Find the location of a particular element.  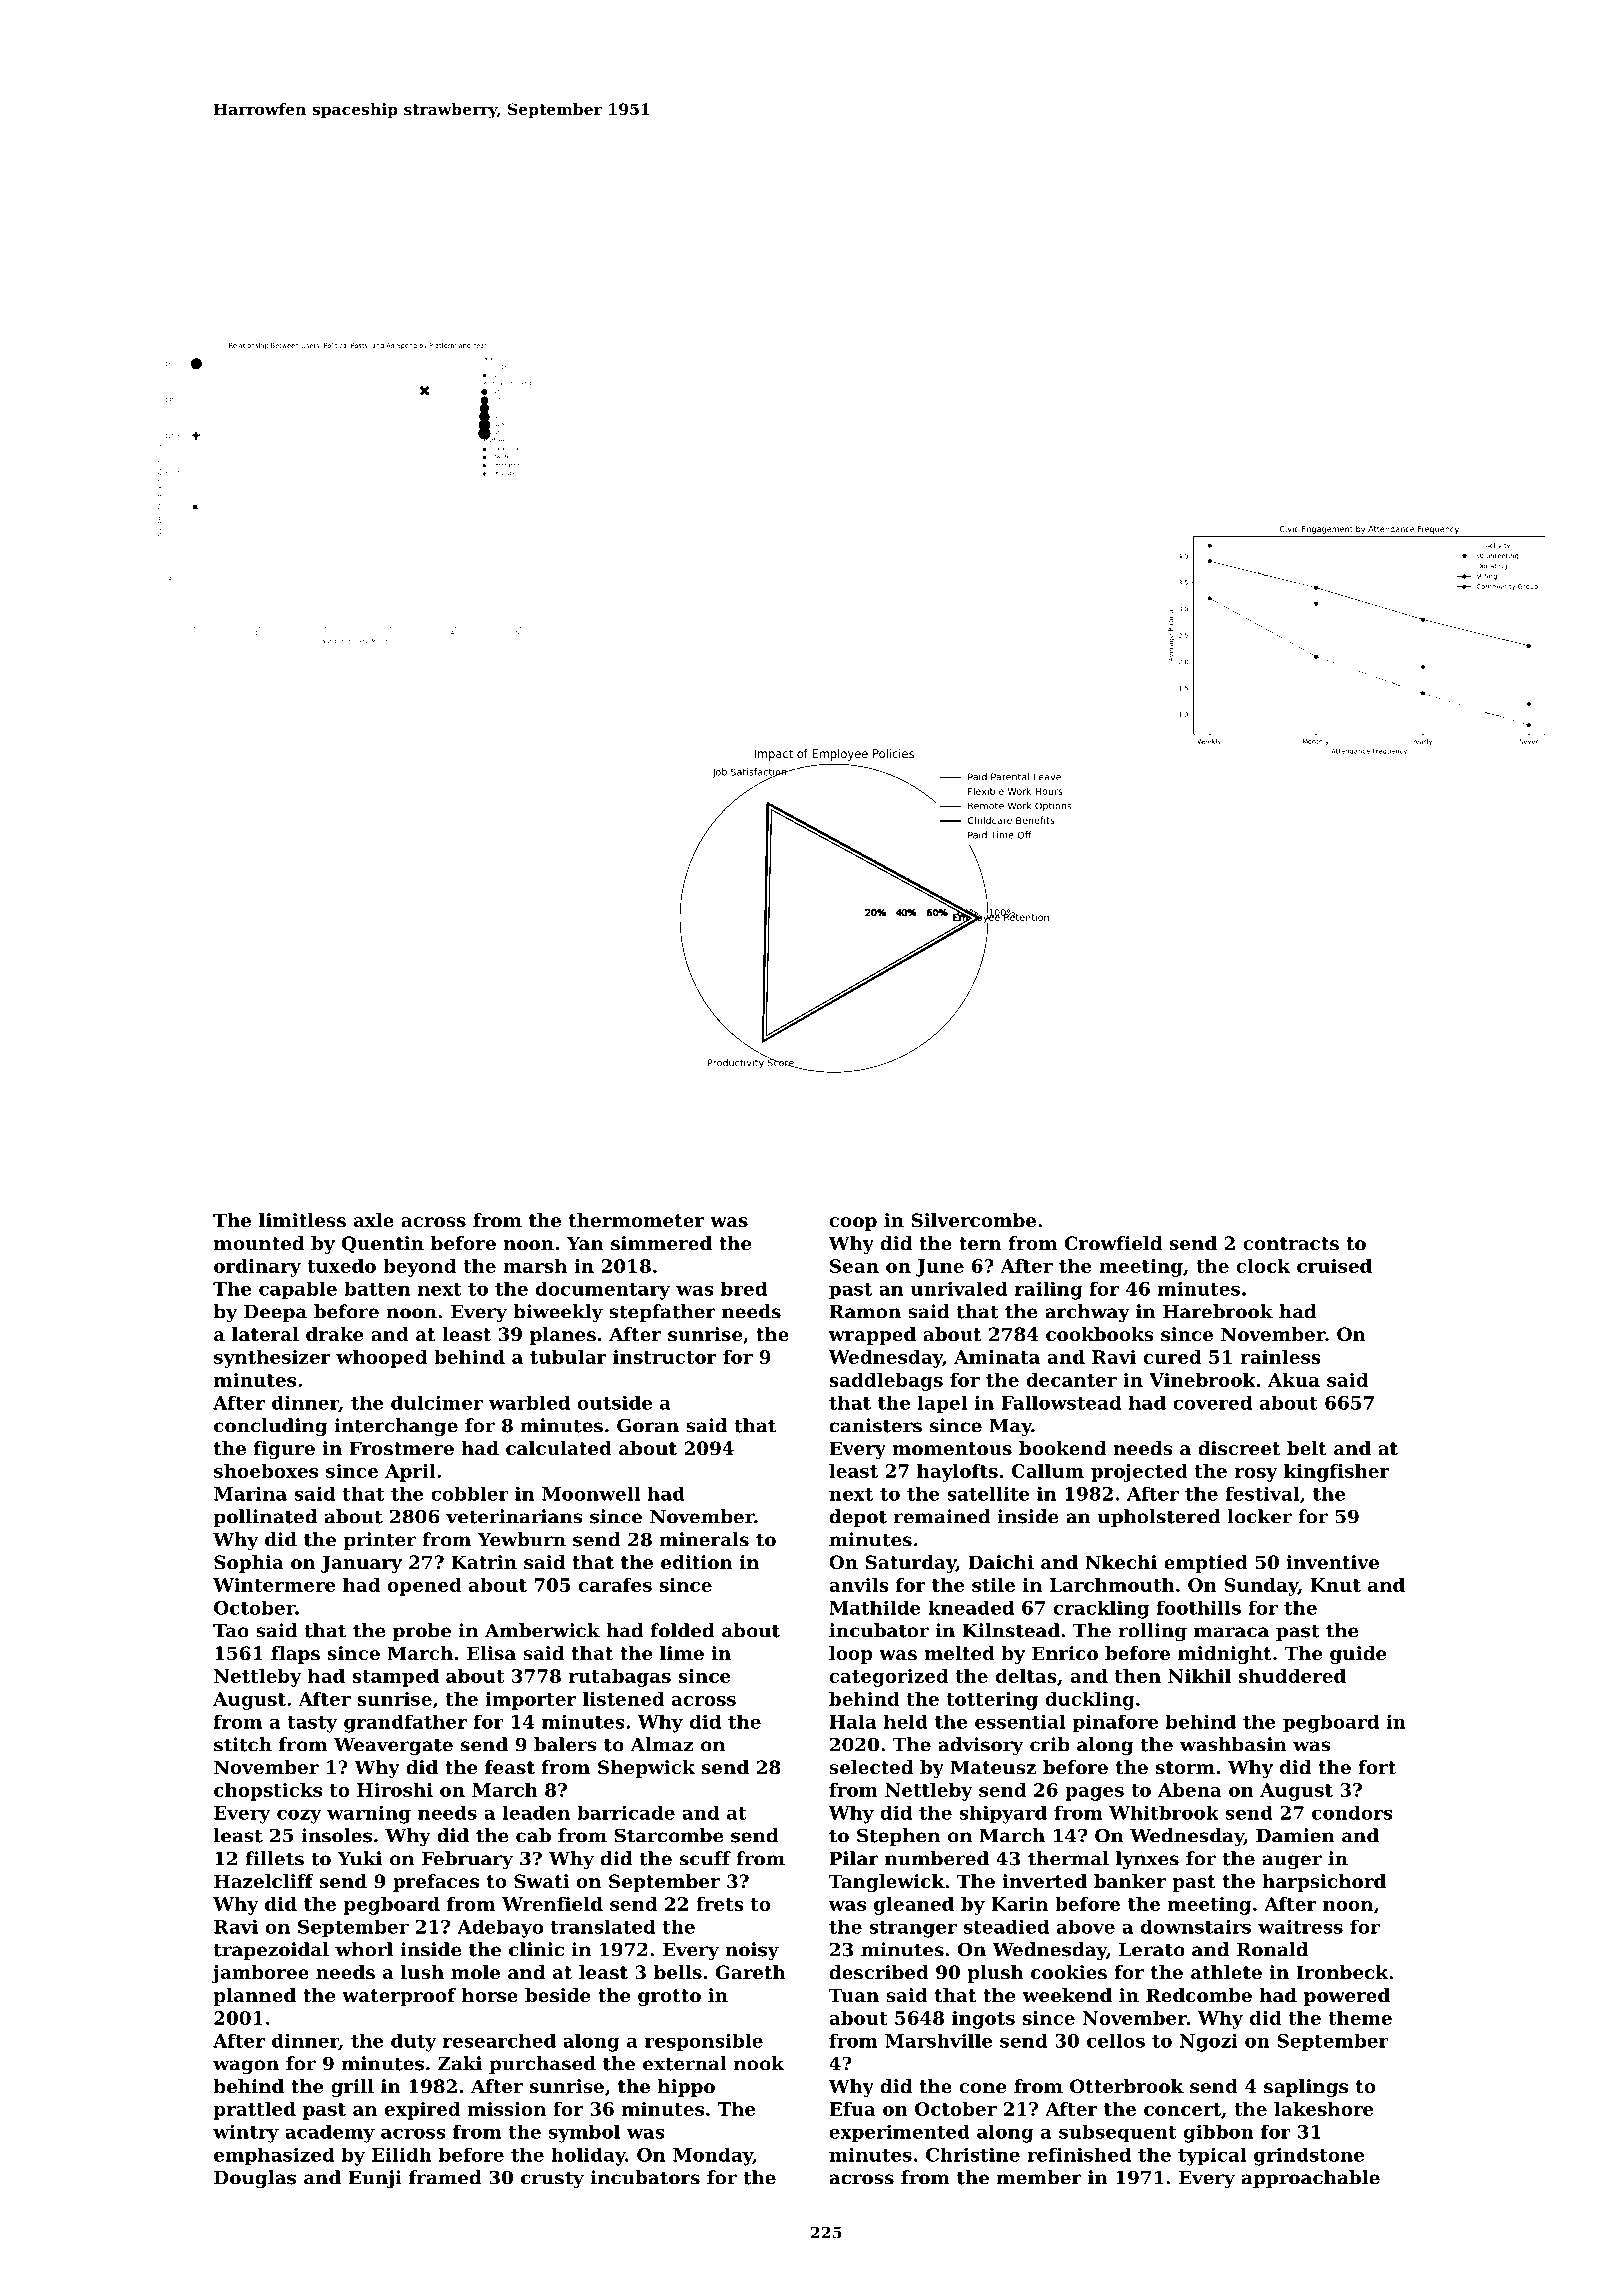

contracts is located at coordinates (1291, 1244).
